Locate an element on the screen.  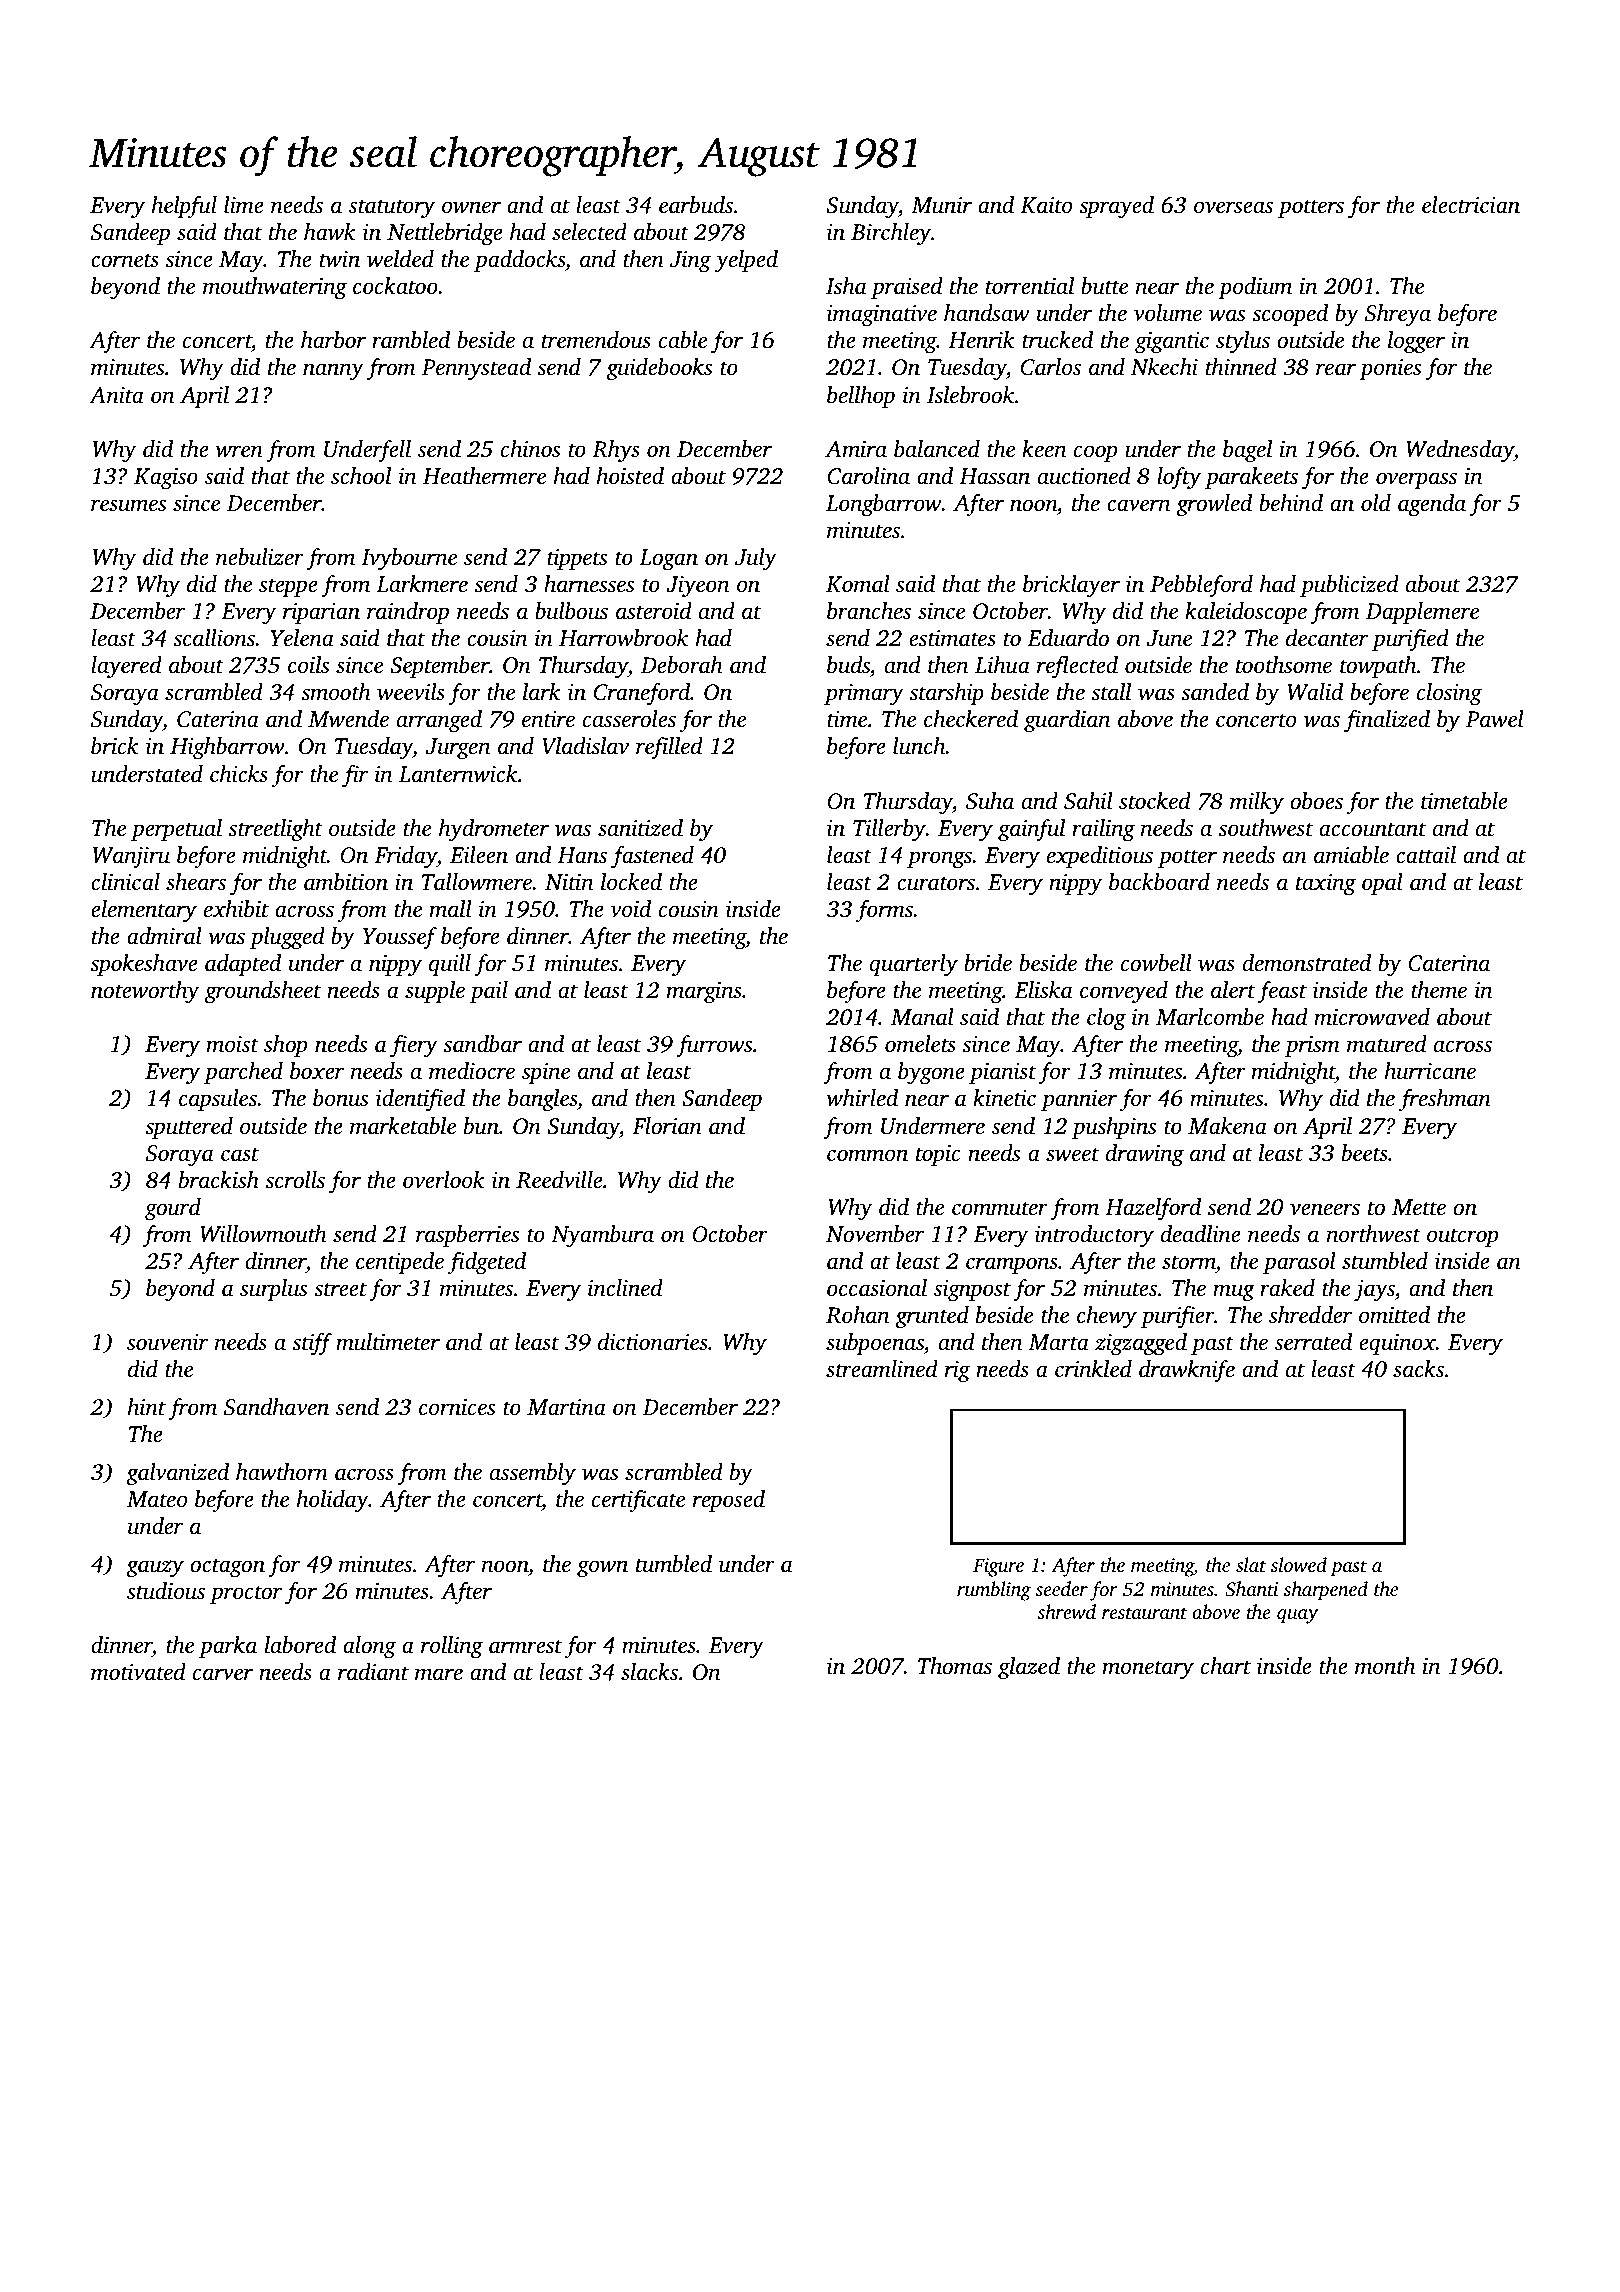
souvenir is located at coordinates (167, 1342).
